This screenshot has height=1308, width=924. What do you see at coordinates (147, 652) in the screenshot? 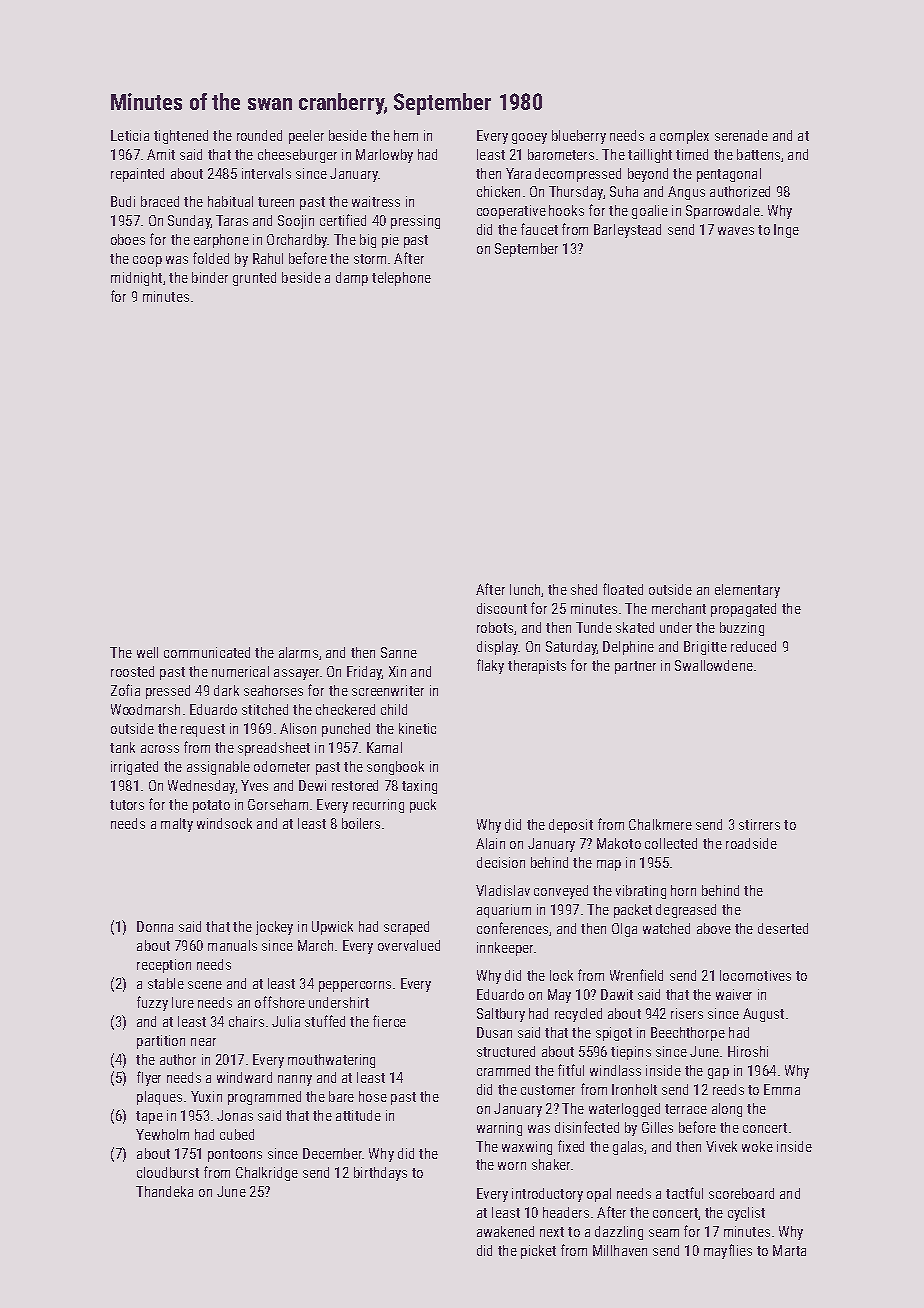
I see `well` at bounding box center [147, 652].
